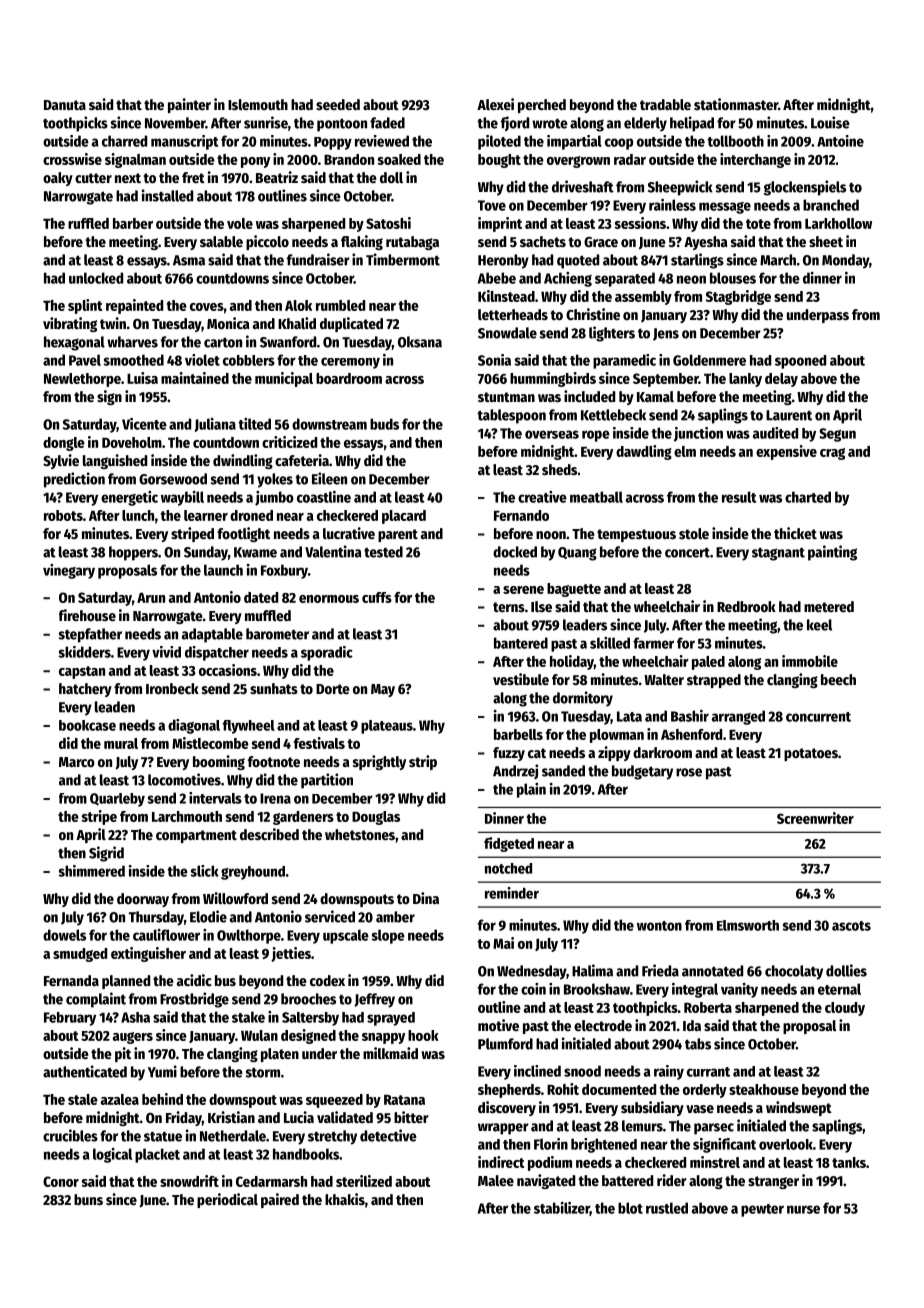  I want to click on concert, so click(687, 553).
